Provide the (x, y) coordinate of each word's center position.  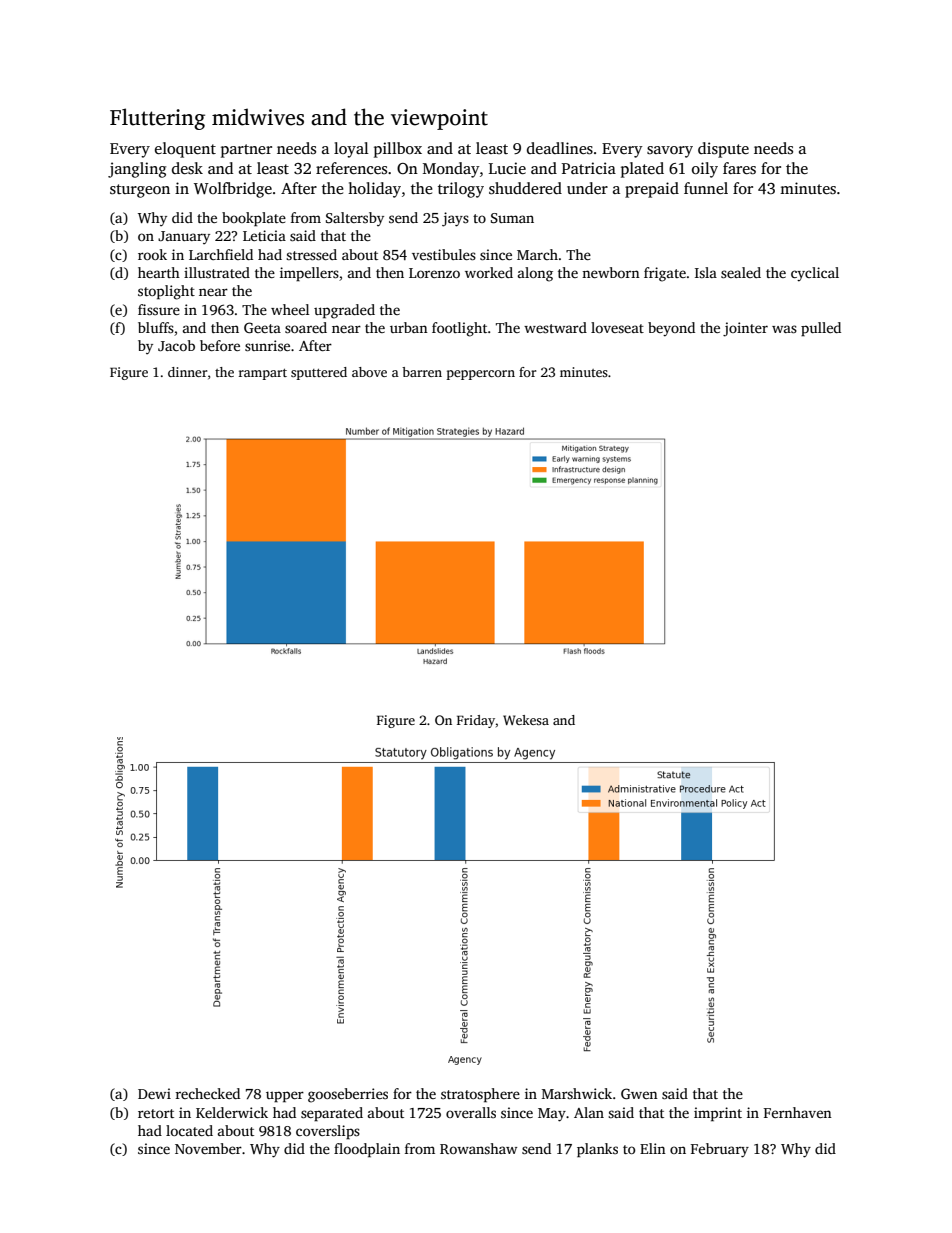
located (189, 1130)
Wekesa (526, 720)
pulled (821, 329)
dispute (723, 150)
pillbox (398, 150)
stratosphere (480, 1095)
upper (285, 1097)
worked (489, 272)
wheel (290, 309)
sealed (741, 272)
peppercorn (481, 375)
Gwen (639, 1093)
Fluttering (157, 119)
